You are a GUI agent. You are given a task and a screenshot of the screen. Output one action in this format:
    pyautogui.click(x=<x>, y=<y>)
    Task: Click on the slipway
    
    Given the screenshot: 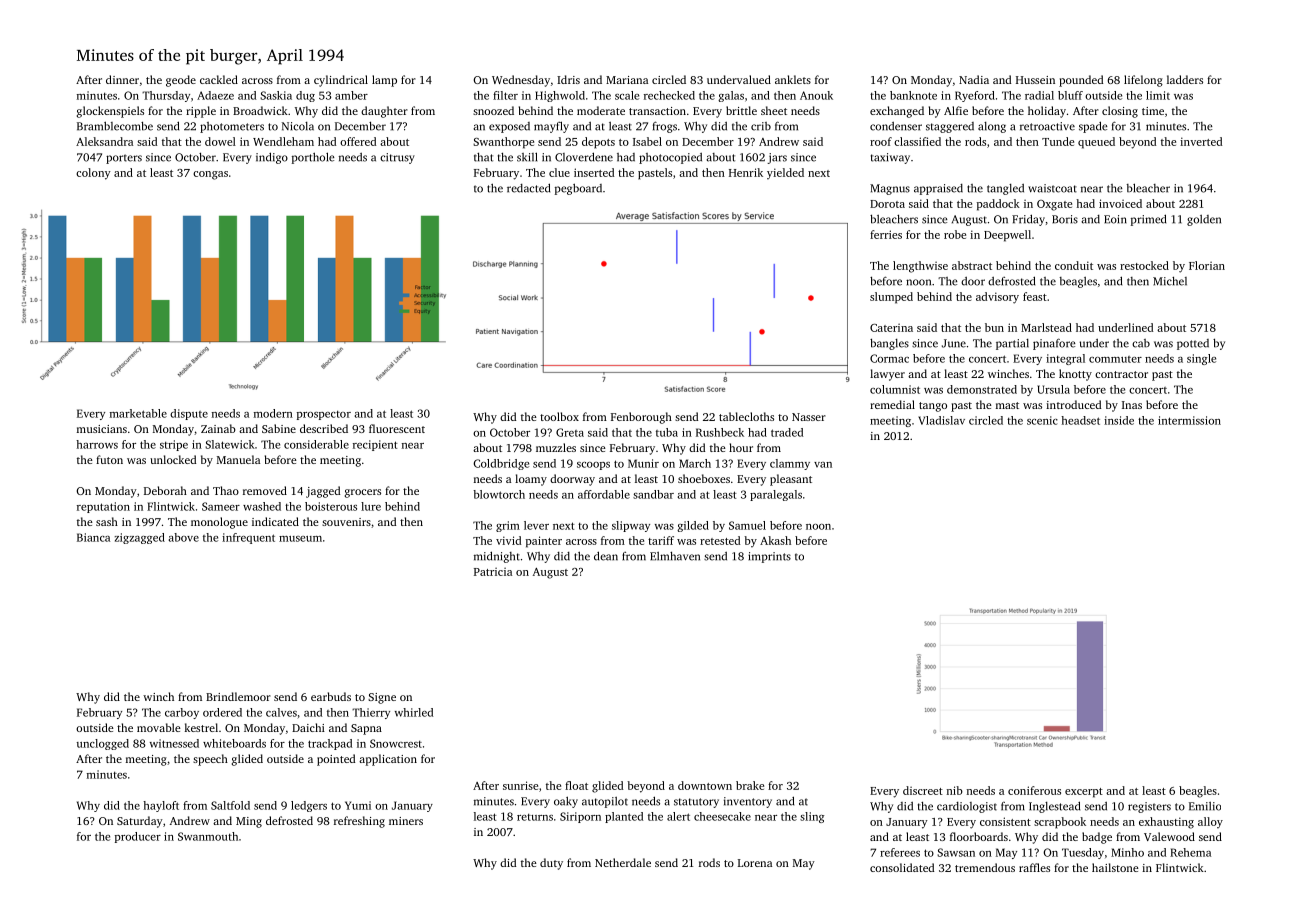 What is the action you would take?
    pyautogui.click(x=631, y=526)
